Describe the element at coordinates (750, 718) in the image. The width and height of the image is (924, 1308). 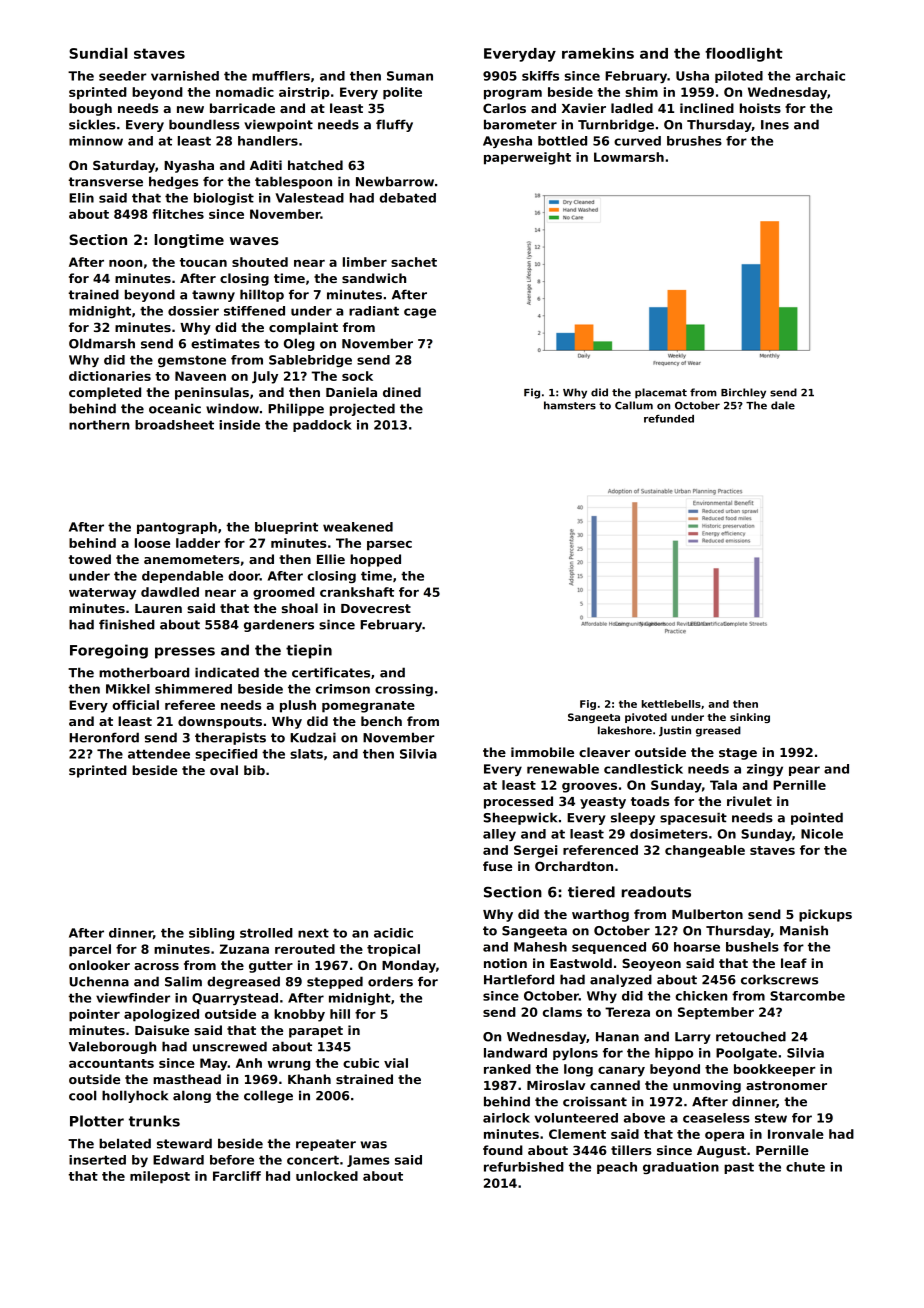
I see `sinking` at that location.
